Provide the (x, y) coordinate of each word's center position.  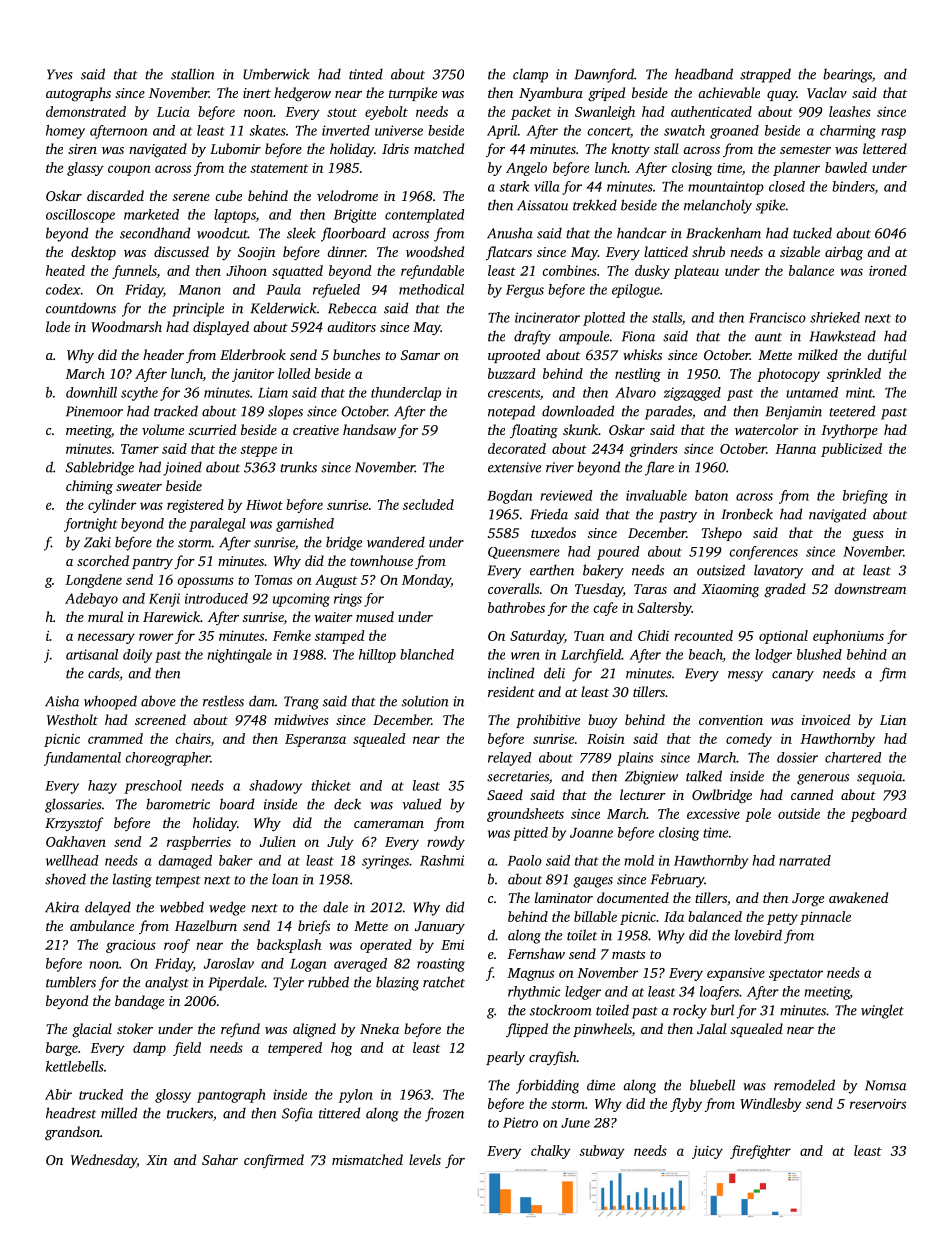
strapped (765, 75)
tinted (366, 74)
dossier (797, 757)
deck (347, 804)
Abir (58, 1094)
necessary (106, 638)
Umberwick (276, 74)
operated (386, 946)
